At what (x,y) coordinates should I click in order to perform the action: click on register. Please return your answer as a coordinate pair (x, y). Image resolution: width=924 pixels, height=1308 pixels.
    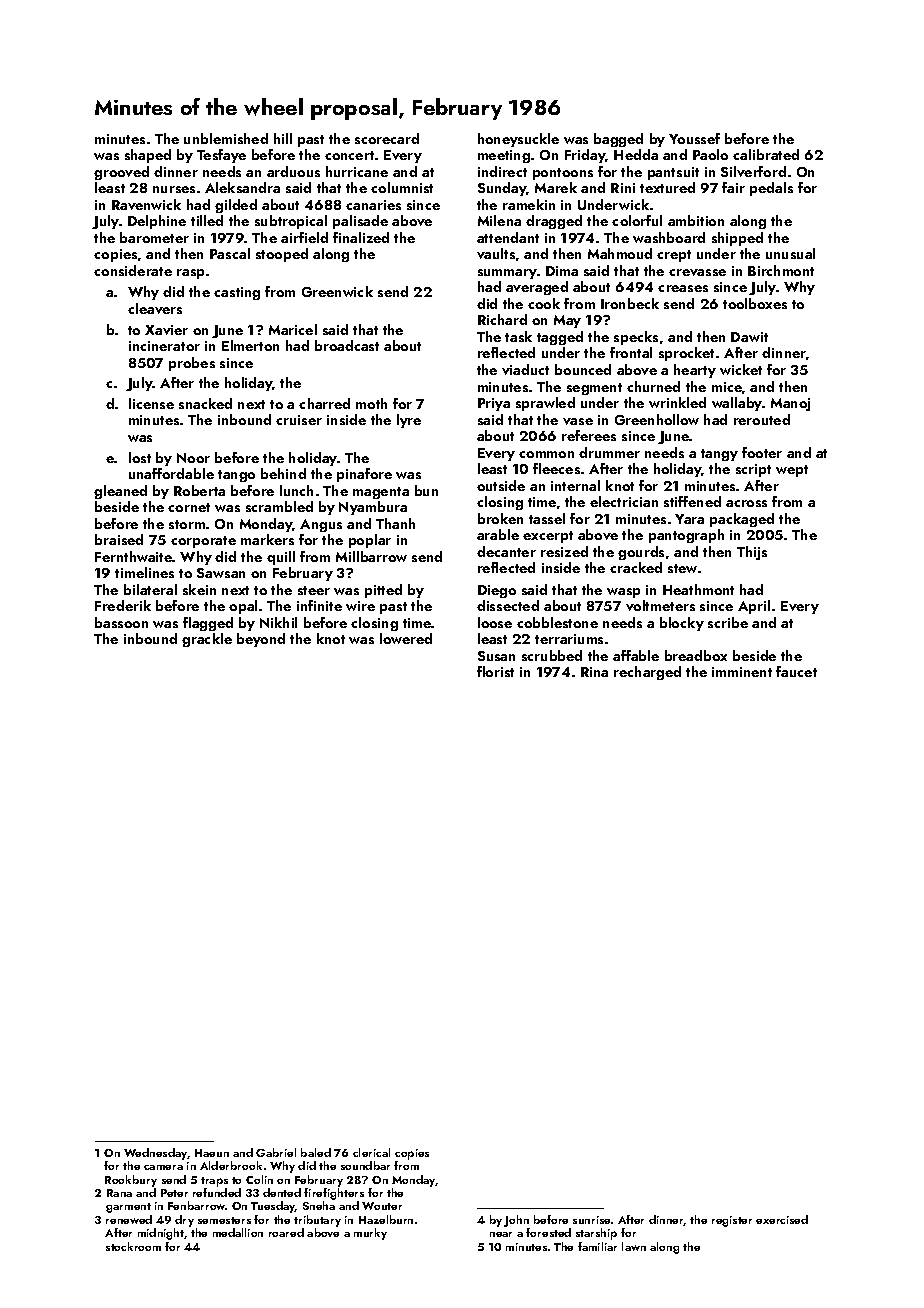
    Looking at the image, I should click on (732, 1221).
